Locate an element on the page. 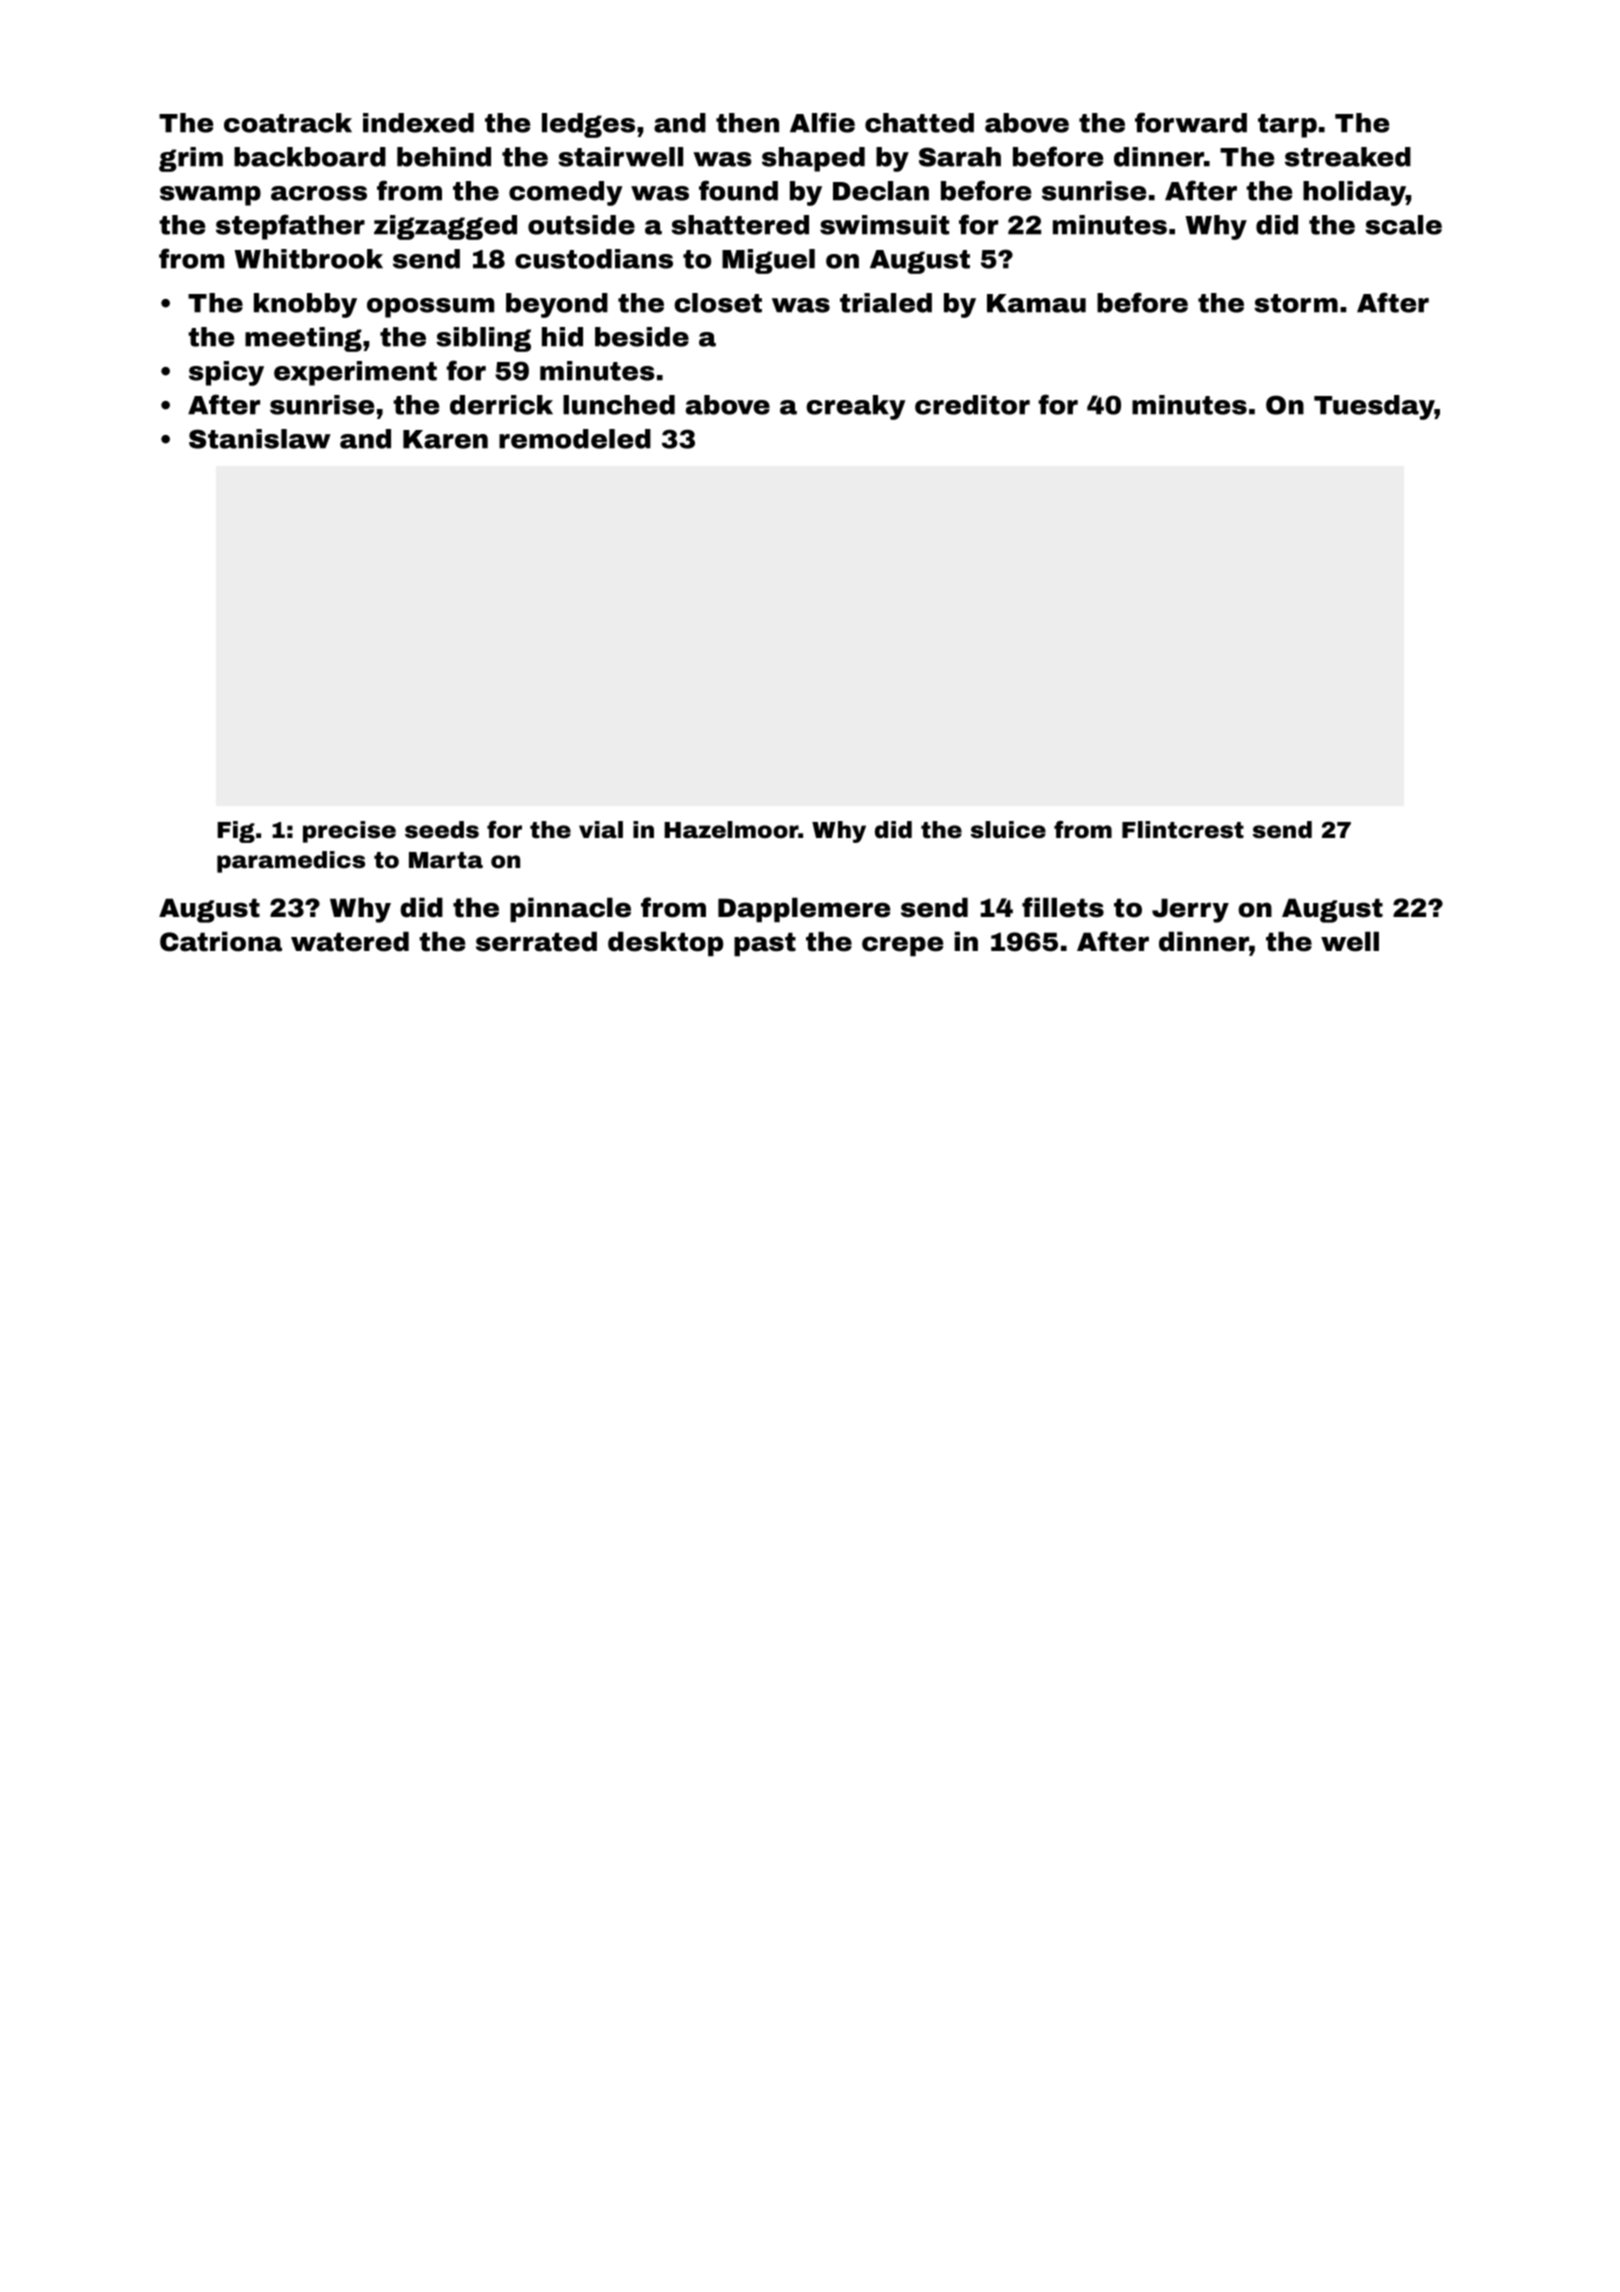  Whitbrook is located at coordinates (308, 259).
